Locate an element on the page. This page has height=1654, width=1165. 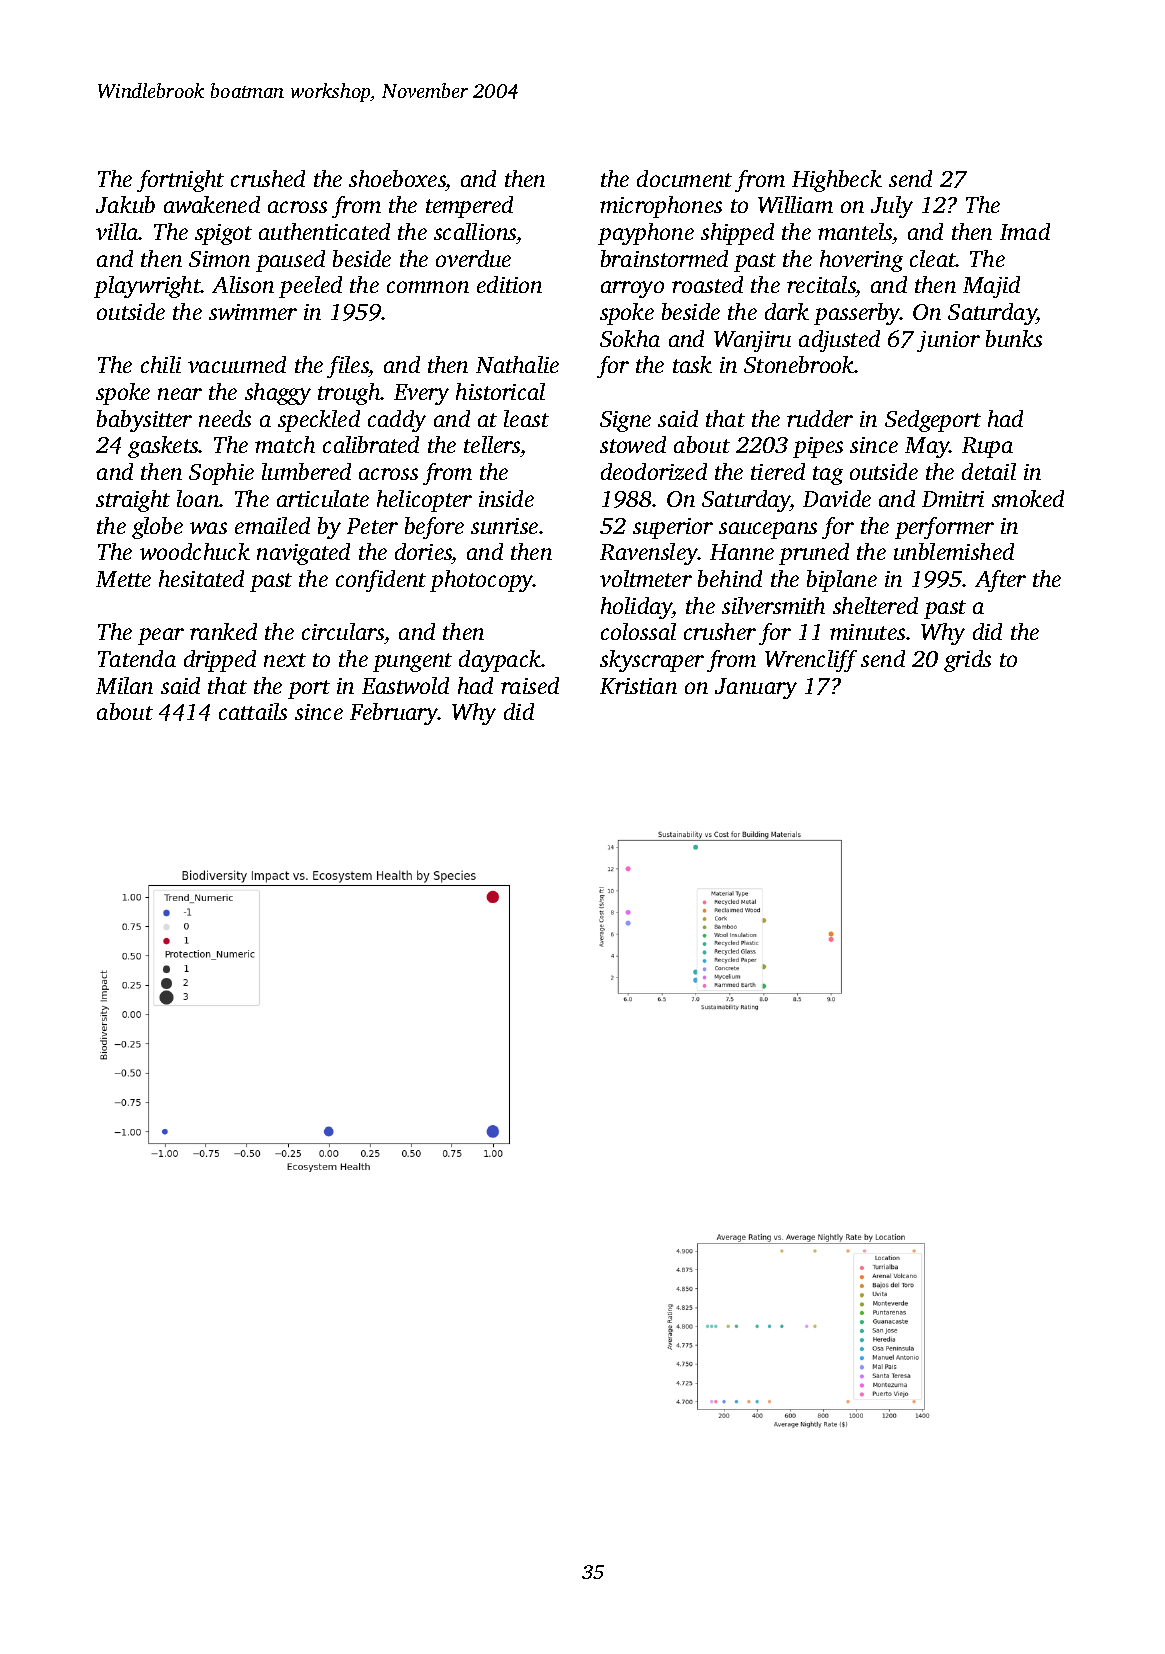
holiday is located at coordinates (637, 608).
